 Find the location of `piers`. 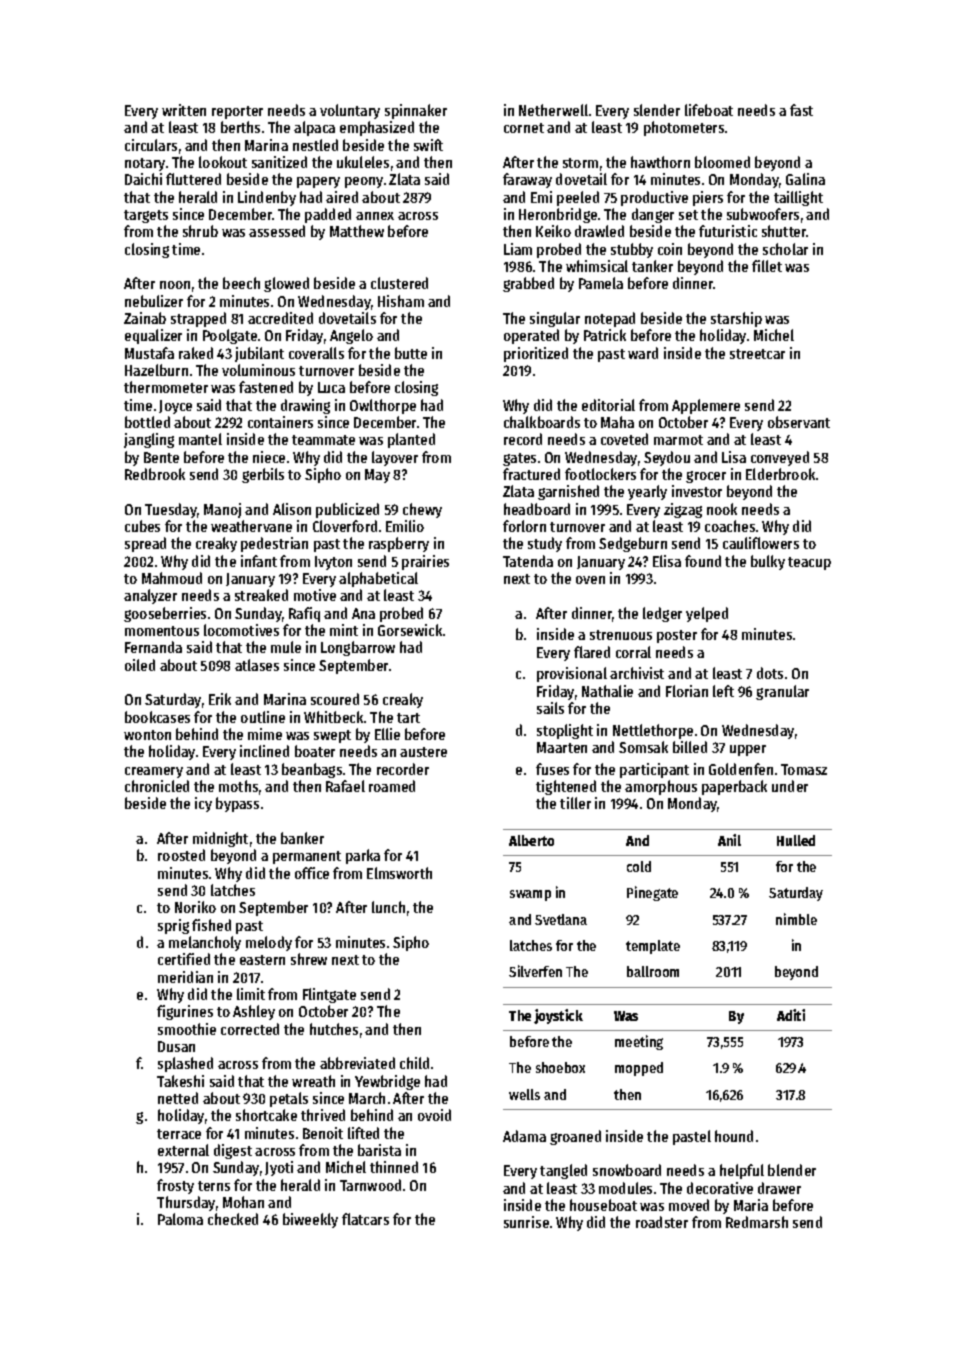

piers is located at coordinates (708, 198).
